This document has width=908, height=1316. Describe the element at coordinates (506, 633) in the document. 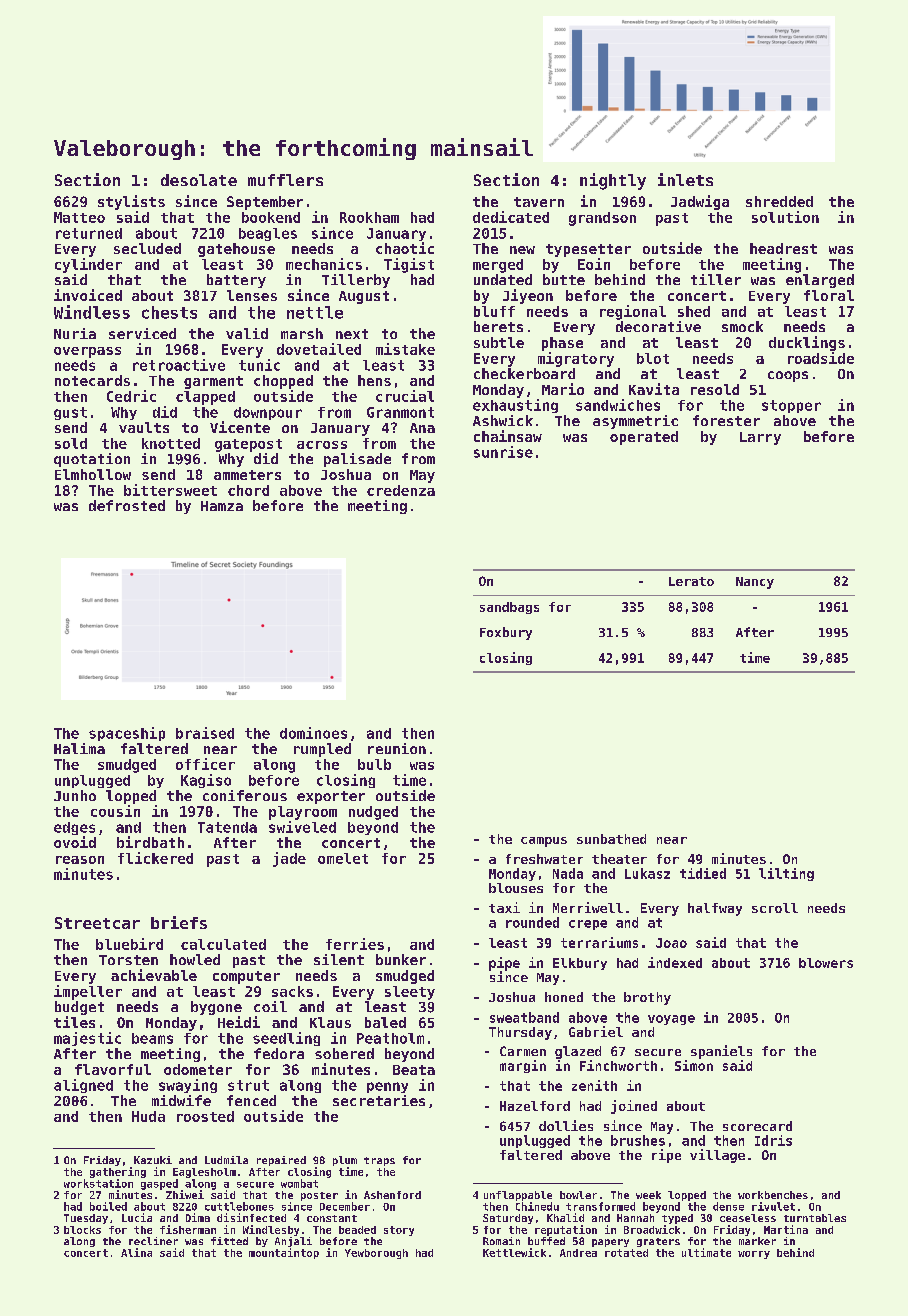

I see `Foxbury` at that location.
